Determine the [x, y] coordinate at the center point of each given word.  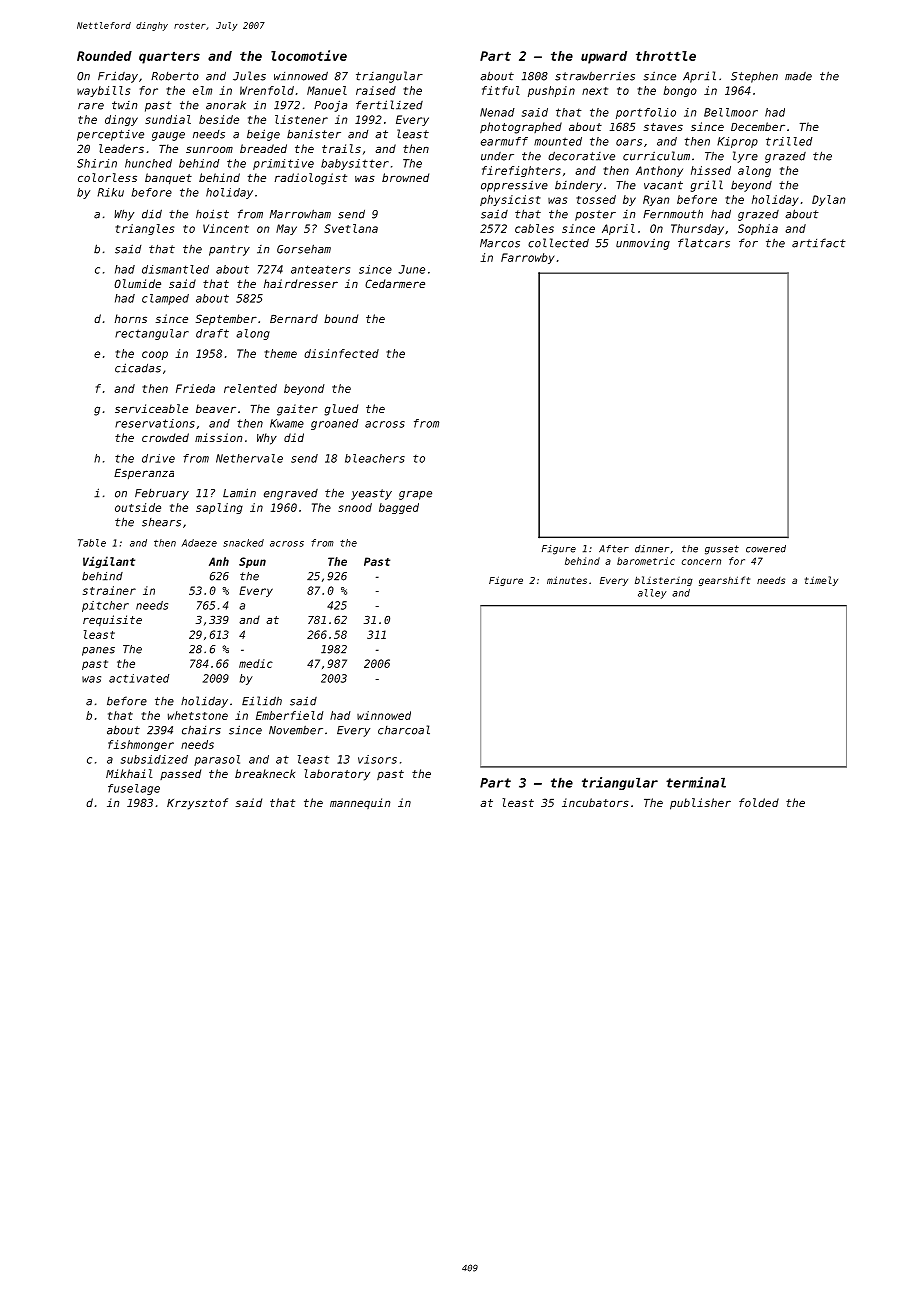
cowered [766, 549]
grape [415, 495]
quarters [169, 57]
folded [759, 802]
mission [218, 437]
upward [604, 57]
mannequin [360, 803]
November [296, 730]
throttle [666, 56]
